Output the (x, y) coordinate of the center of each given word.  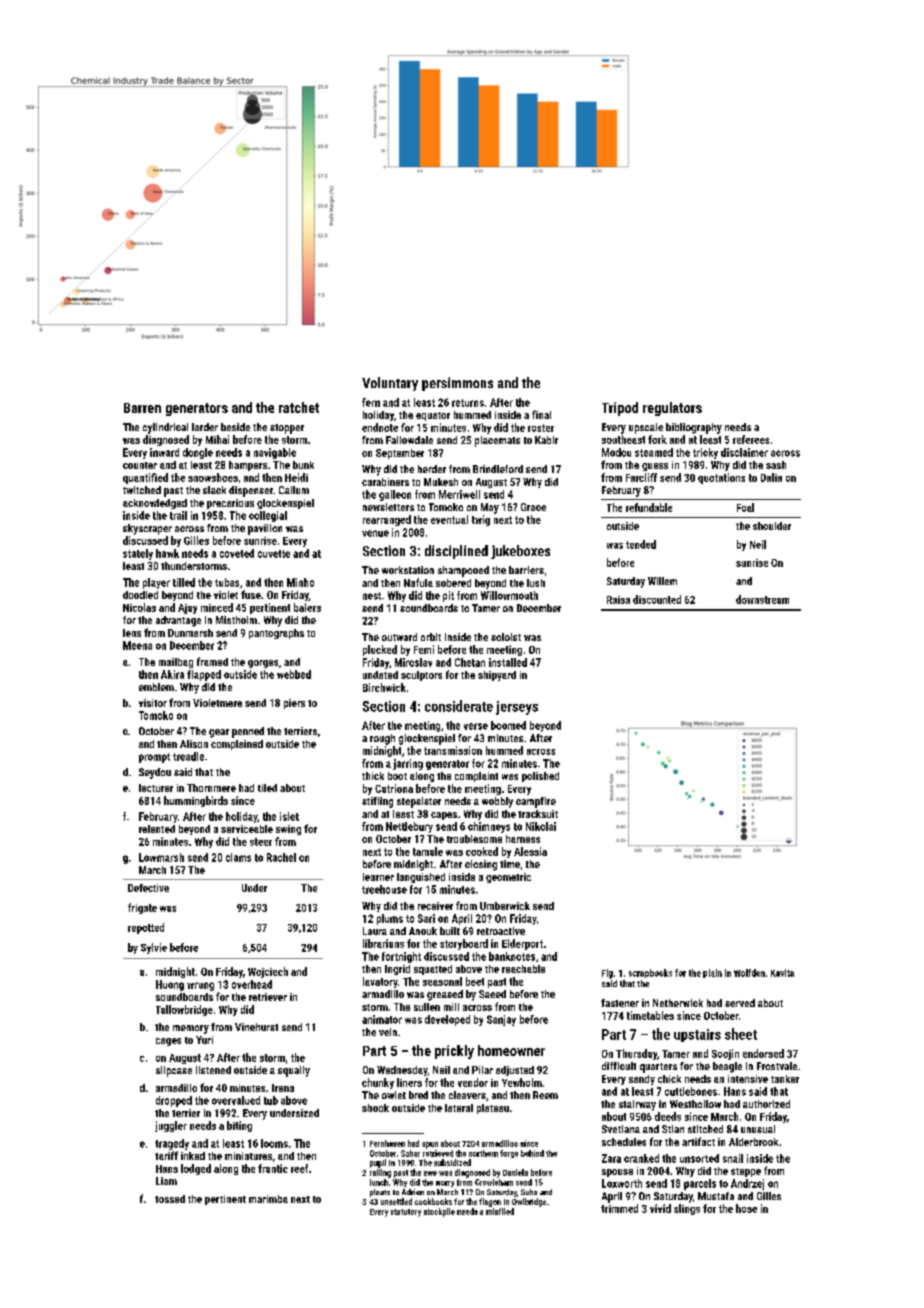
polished (540, 777)
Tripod (620, 409)
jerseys (517, 708)
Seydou (155, 773)
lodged (196, 1169)
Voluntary (390, 384)
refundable (649, 507)
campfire (536, 802)
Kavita (782, 973)
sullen (427, 1007)
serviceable (247, 829)
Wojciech (268, 972)
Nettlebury (409, 827)
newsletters (388, 507)
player (156, 583)
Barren (142, 408)
